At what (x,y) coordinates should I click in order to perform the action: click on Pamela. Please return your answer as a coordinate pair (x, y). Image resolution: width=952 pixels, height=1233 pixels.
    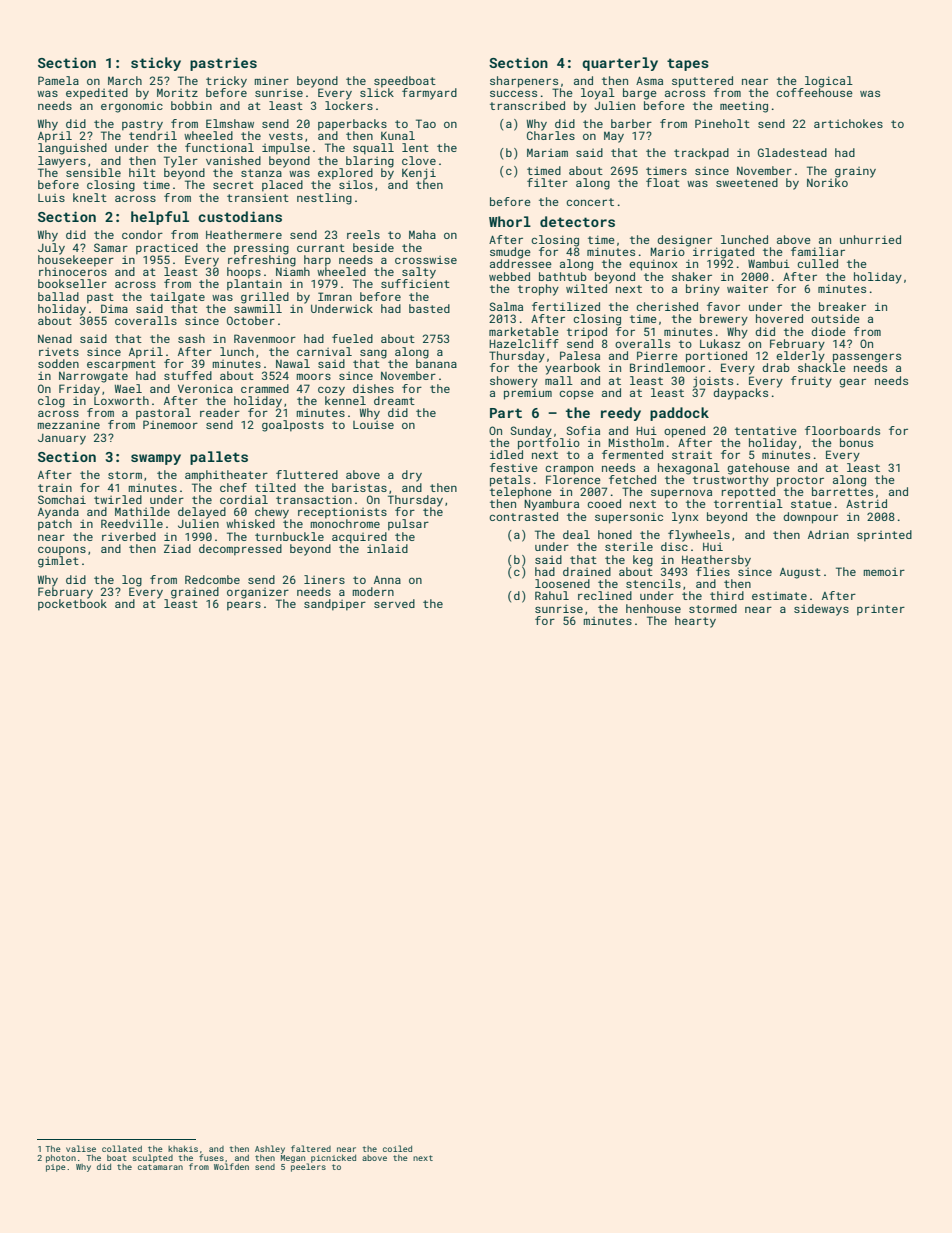
    Looking at the image, I should click on (58, 80).
